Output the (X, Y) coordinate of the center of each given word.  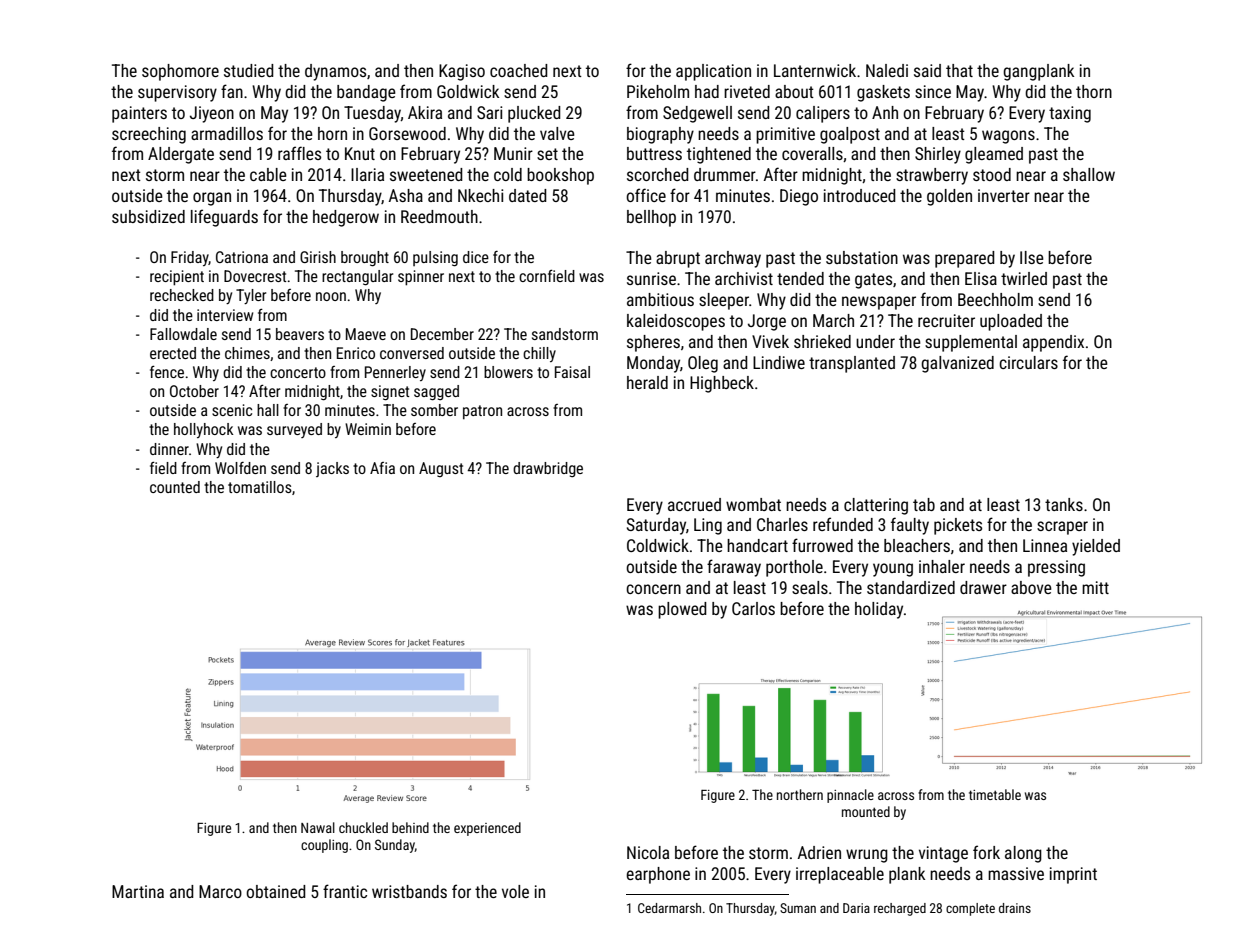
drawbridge (548, 469)
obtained (276, 891)
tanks (1064, 504)
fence (167, 372)
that (959, 70)
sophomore (180, 72)
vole (515, 891)
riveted (747, 91)
